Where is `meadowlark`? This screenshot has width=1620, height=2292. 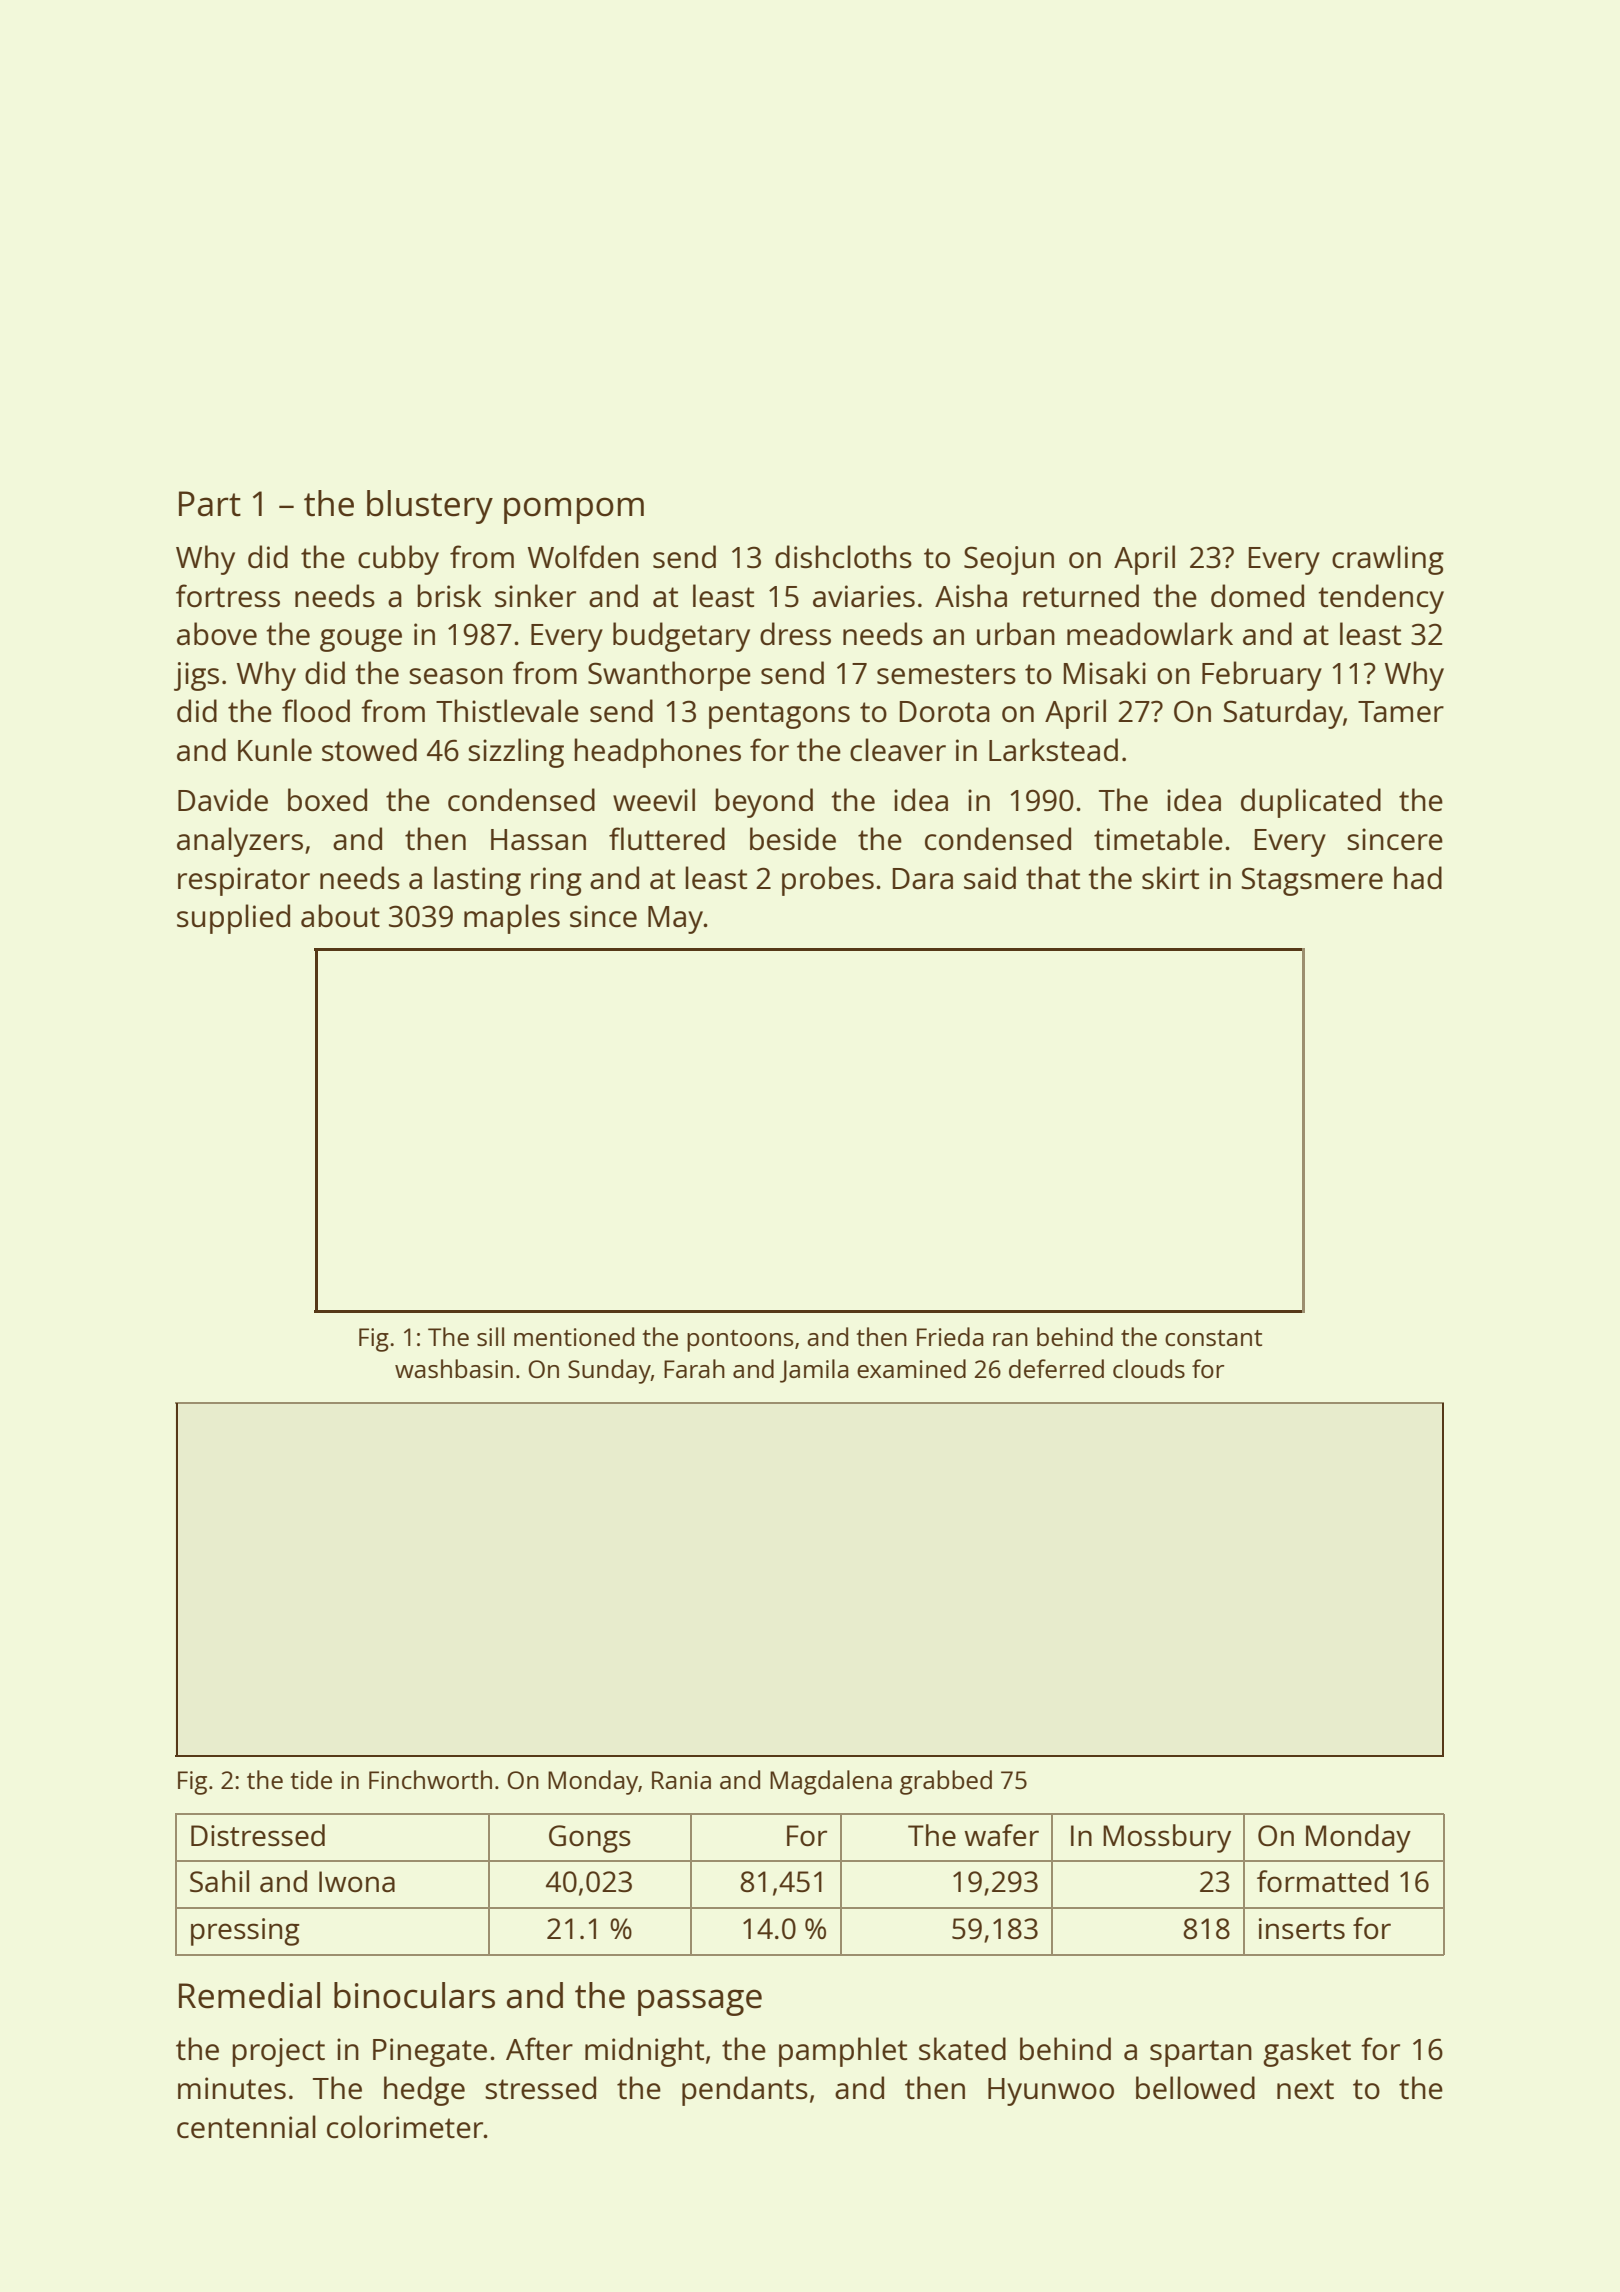
meadowlark is located at coordinates (1150, 634).
